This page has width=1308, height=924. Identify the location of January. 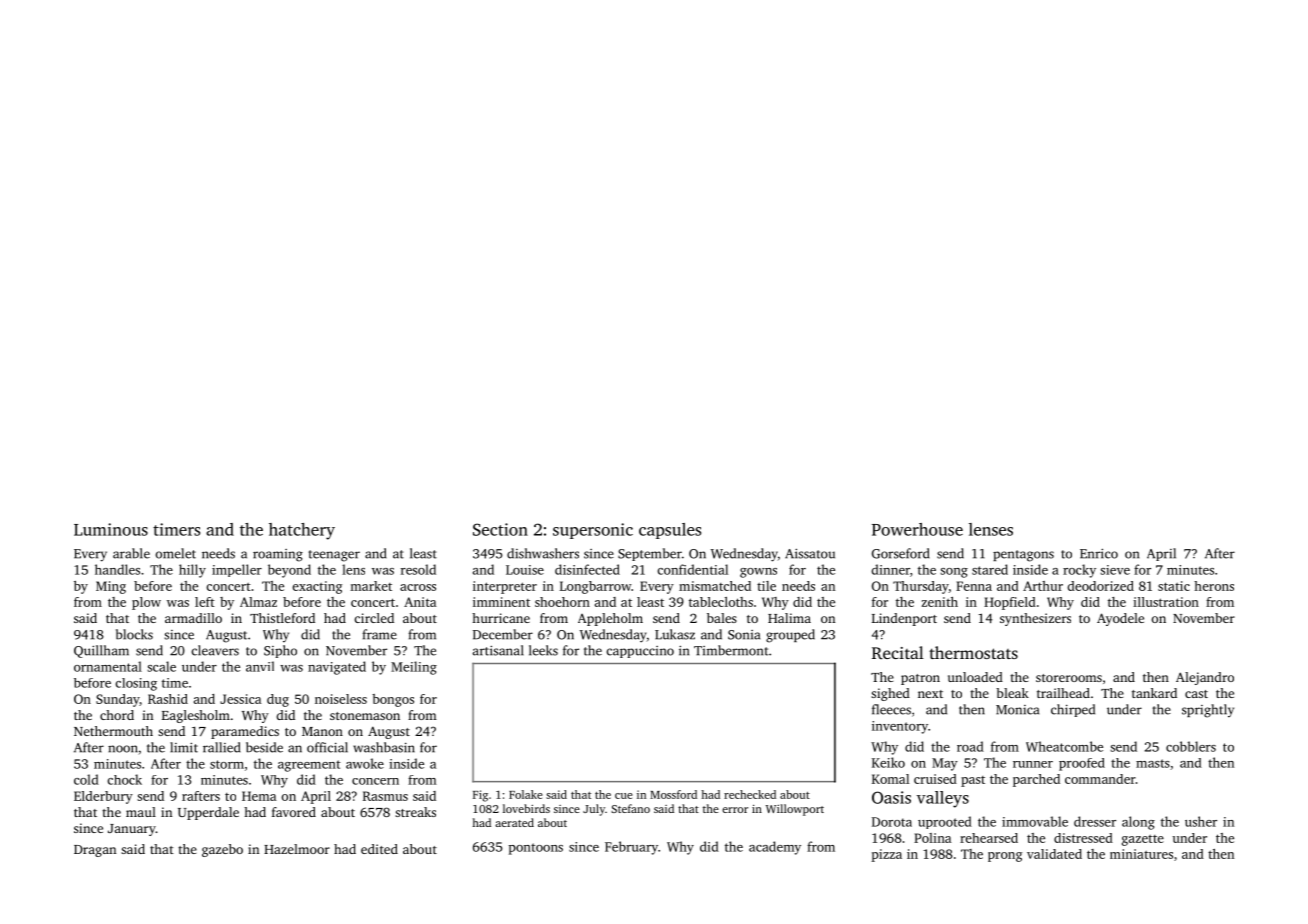
(132, 830).
